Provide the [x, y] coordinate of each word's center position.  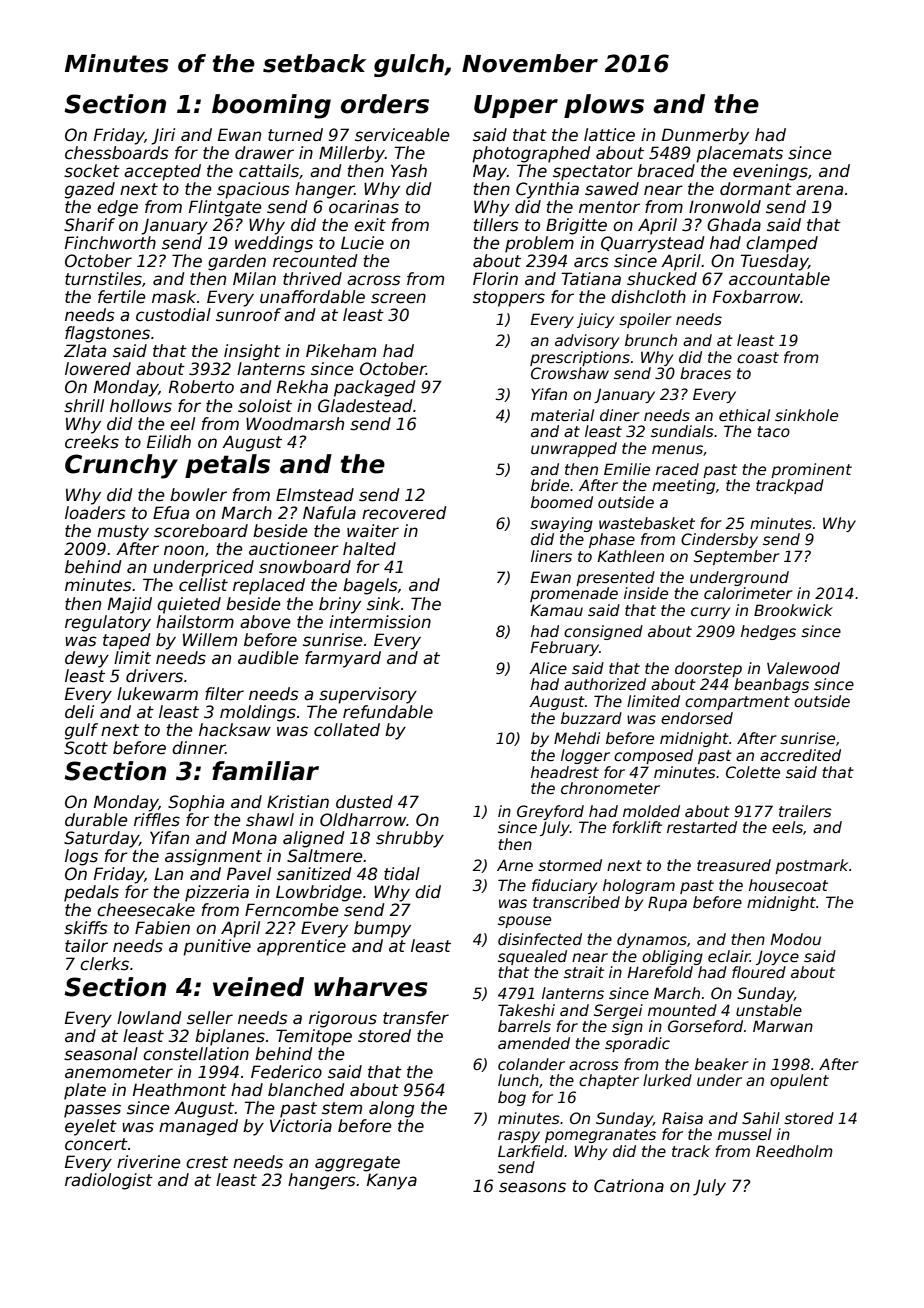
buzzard [591, 718]
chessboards [117, 153]
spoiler [645, 320]
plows [604, 106]
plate [85, 1091]
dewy [87, 659]
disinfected [540, 939]
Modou [795, 939]
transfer [416, 1018]
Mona [254, 838]
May [490, 172]
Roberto [201, 387]
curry [710, 613]
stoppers [509, 299]
